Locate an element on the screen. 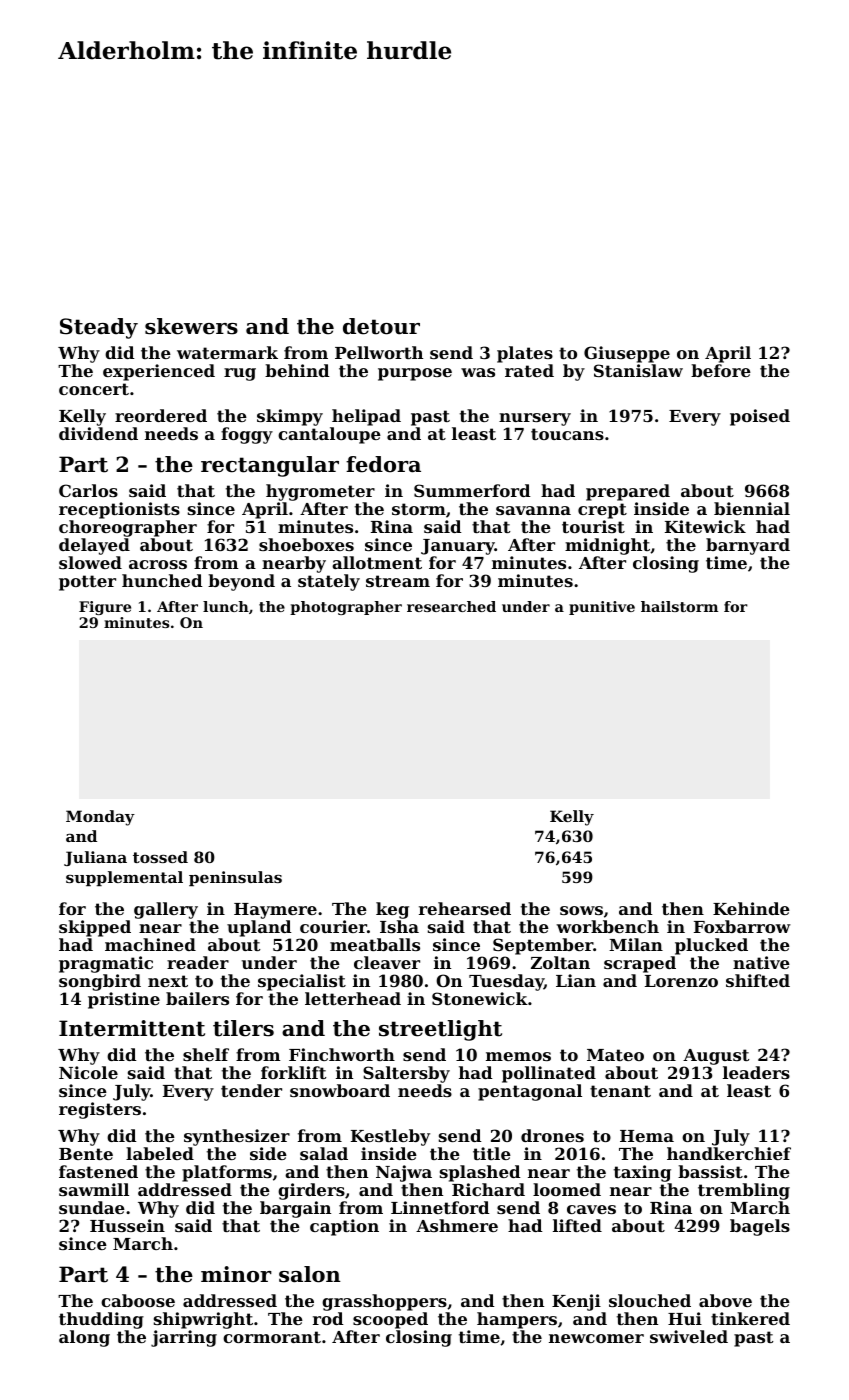 The image size is (849, 1400). Figure is located at coordinates (105, 608).
